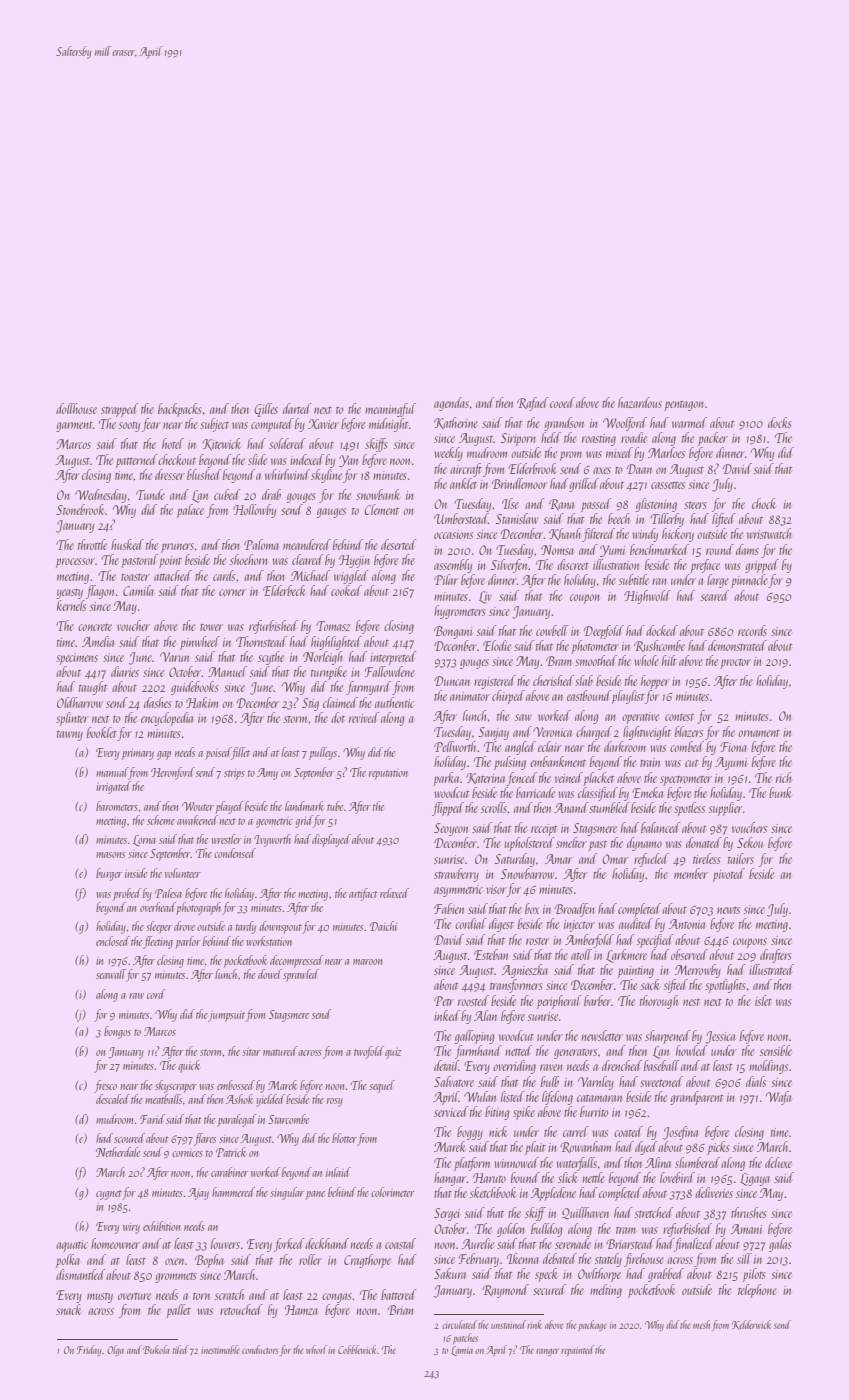 This page has width=849, height=1400. I want to click on Friday, so click(89, 1350).
